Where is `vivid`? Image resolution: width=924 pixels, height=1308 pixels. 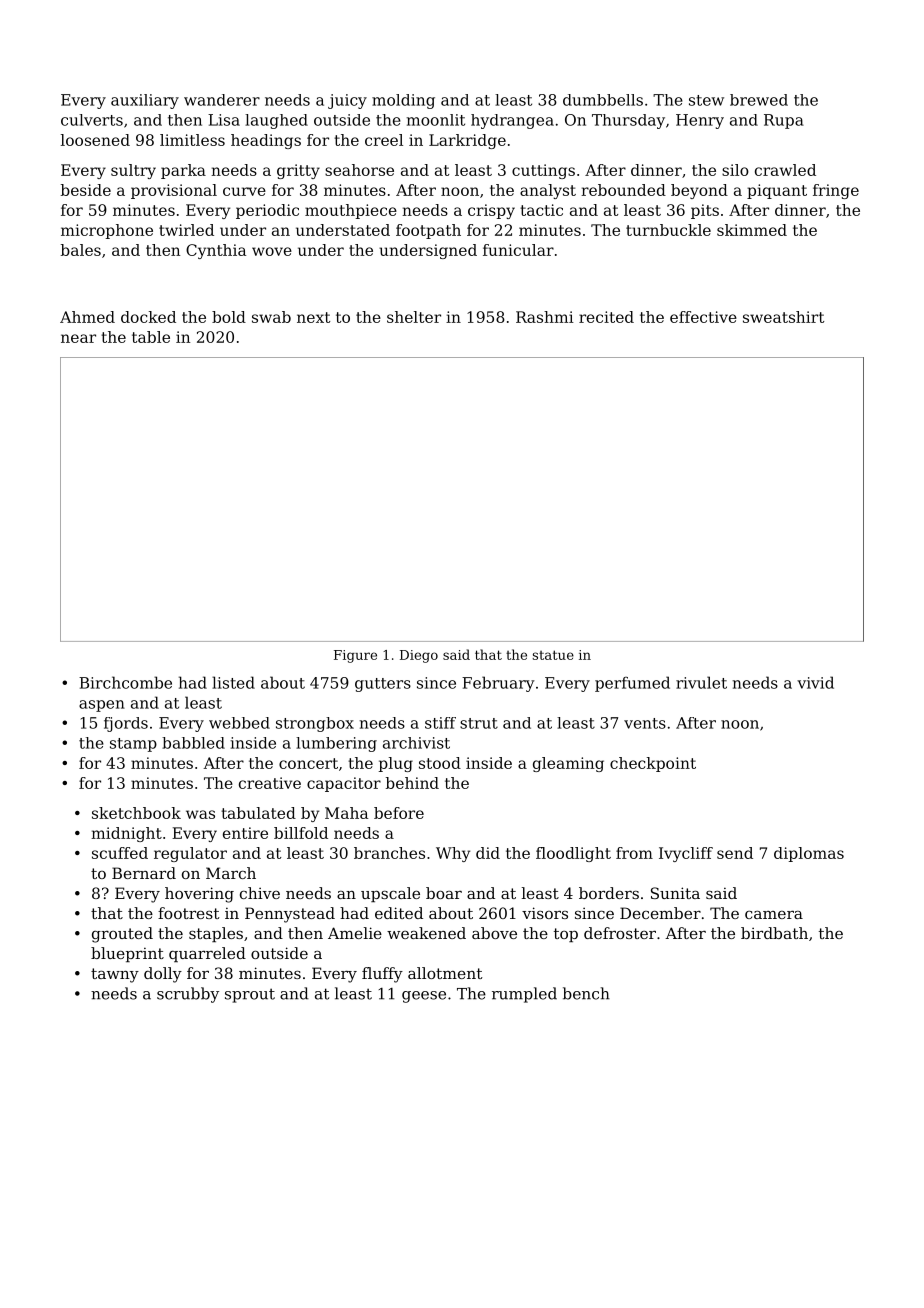 vivid is located at coordinates (815, 682).
